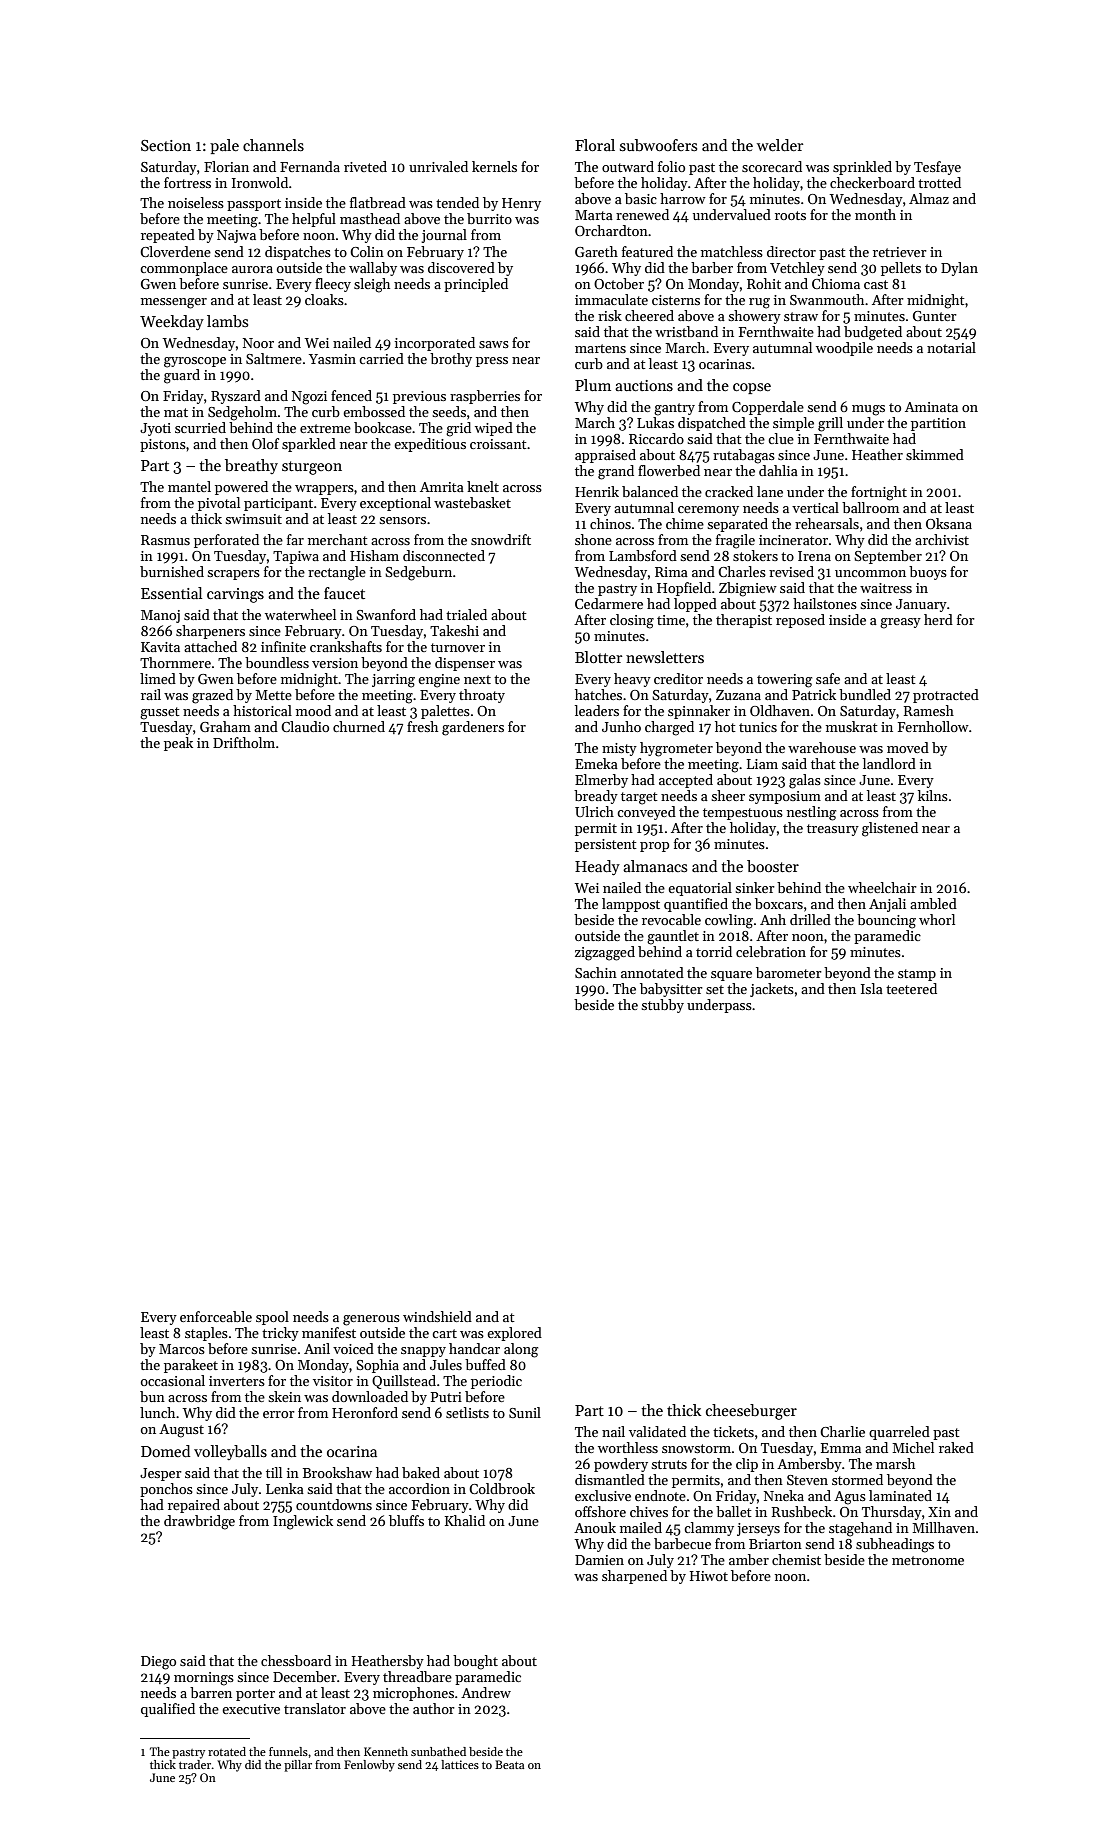 Image resolution: width=1120 pixels, height=1844 pixels. I want to click on Fenlowby, so click(369, 1766).
